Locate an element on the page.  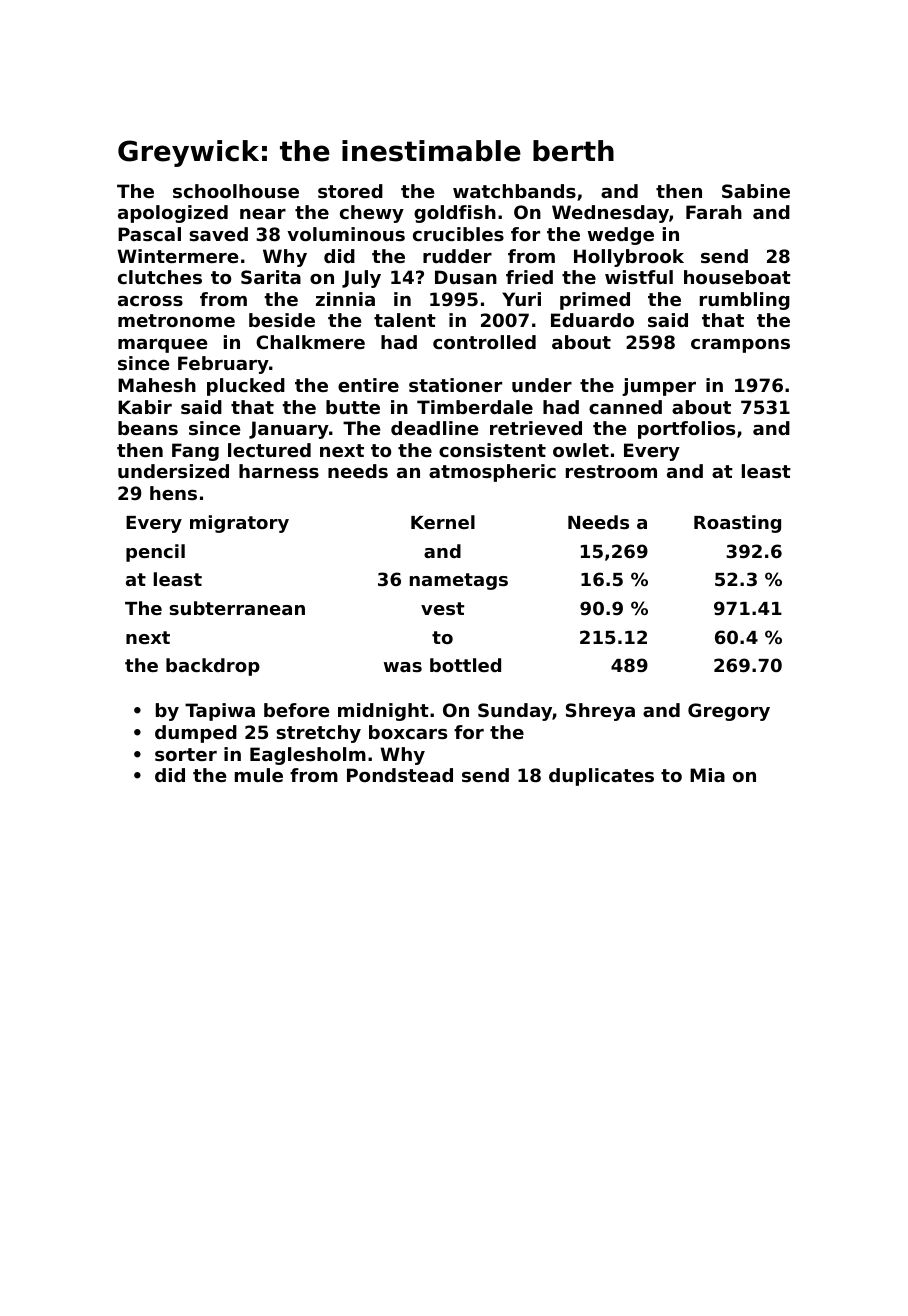
plucked is located at coordinates (246, 387).
